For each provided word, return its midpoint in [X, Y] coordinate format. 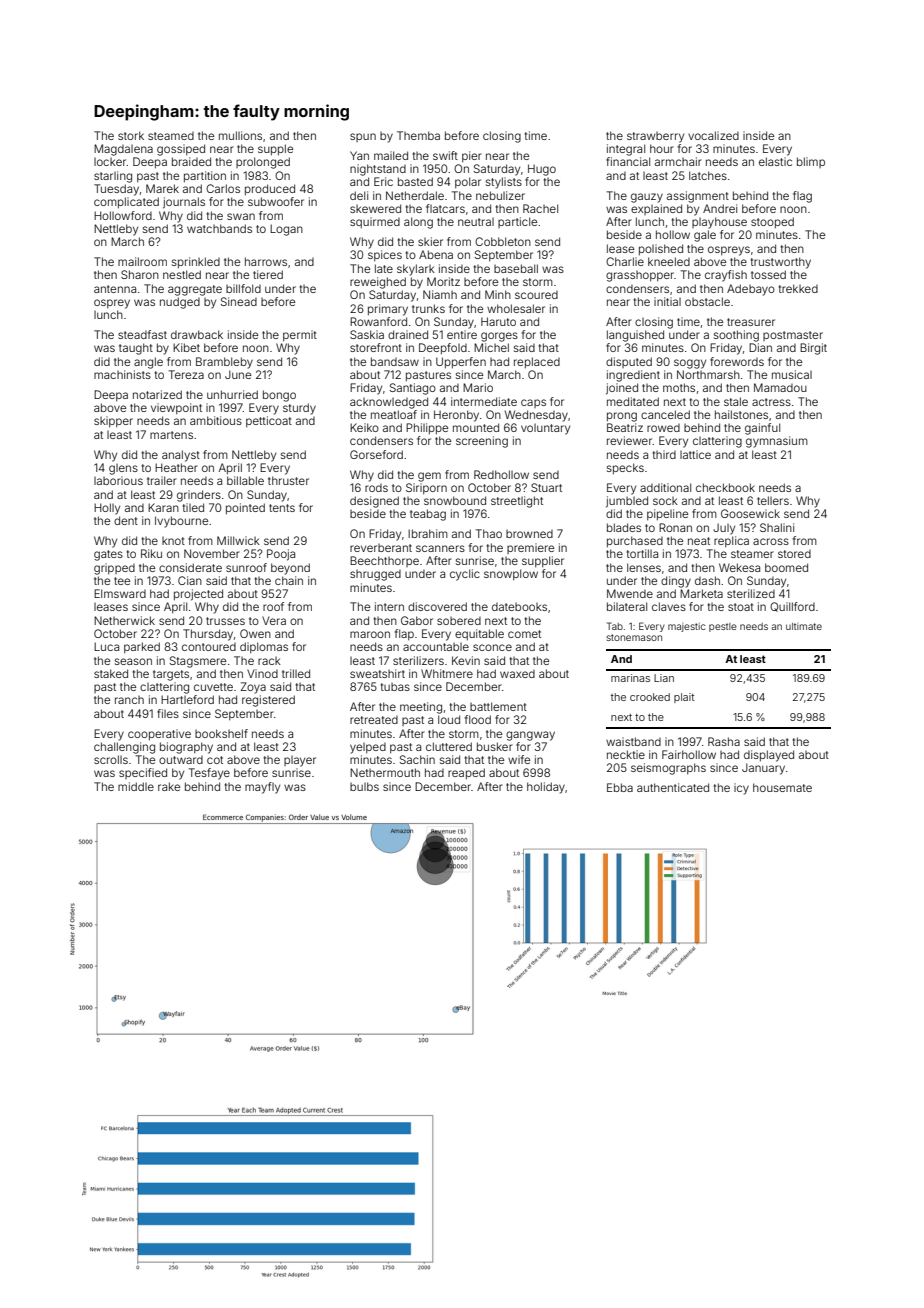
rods [376, 488]
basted [415, 181]
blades [624, 527]
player [300, 761]
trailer [162, 480]
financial [628, 161]
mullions [240, 135]
